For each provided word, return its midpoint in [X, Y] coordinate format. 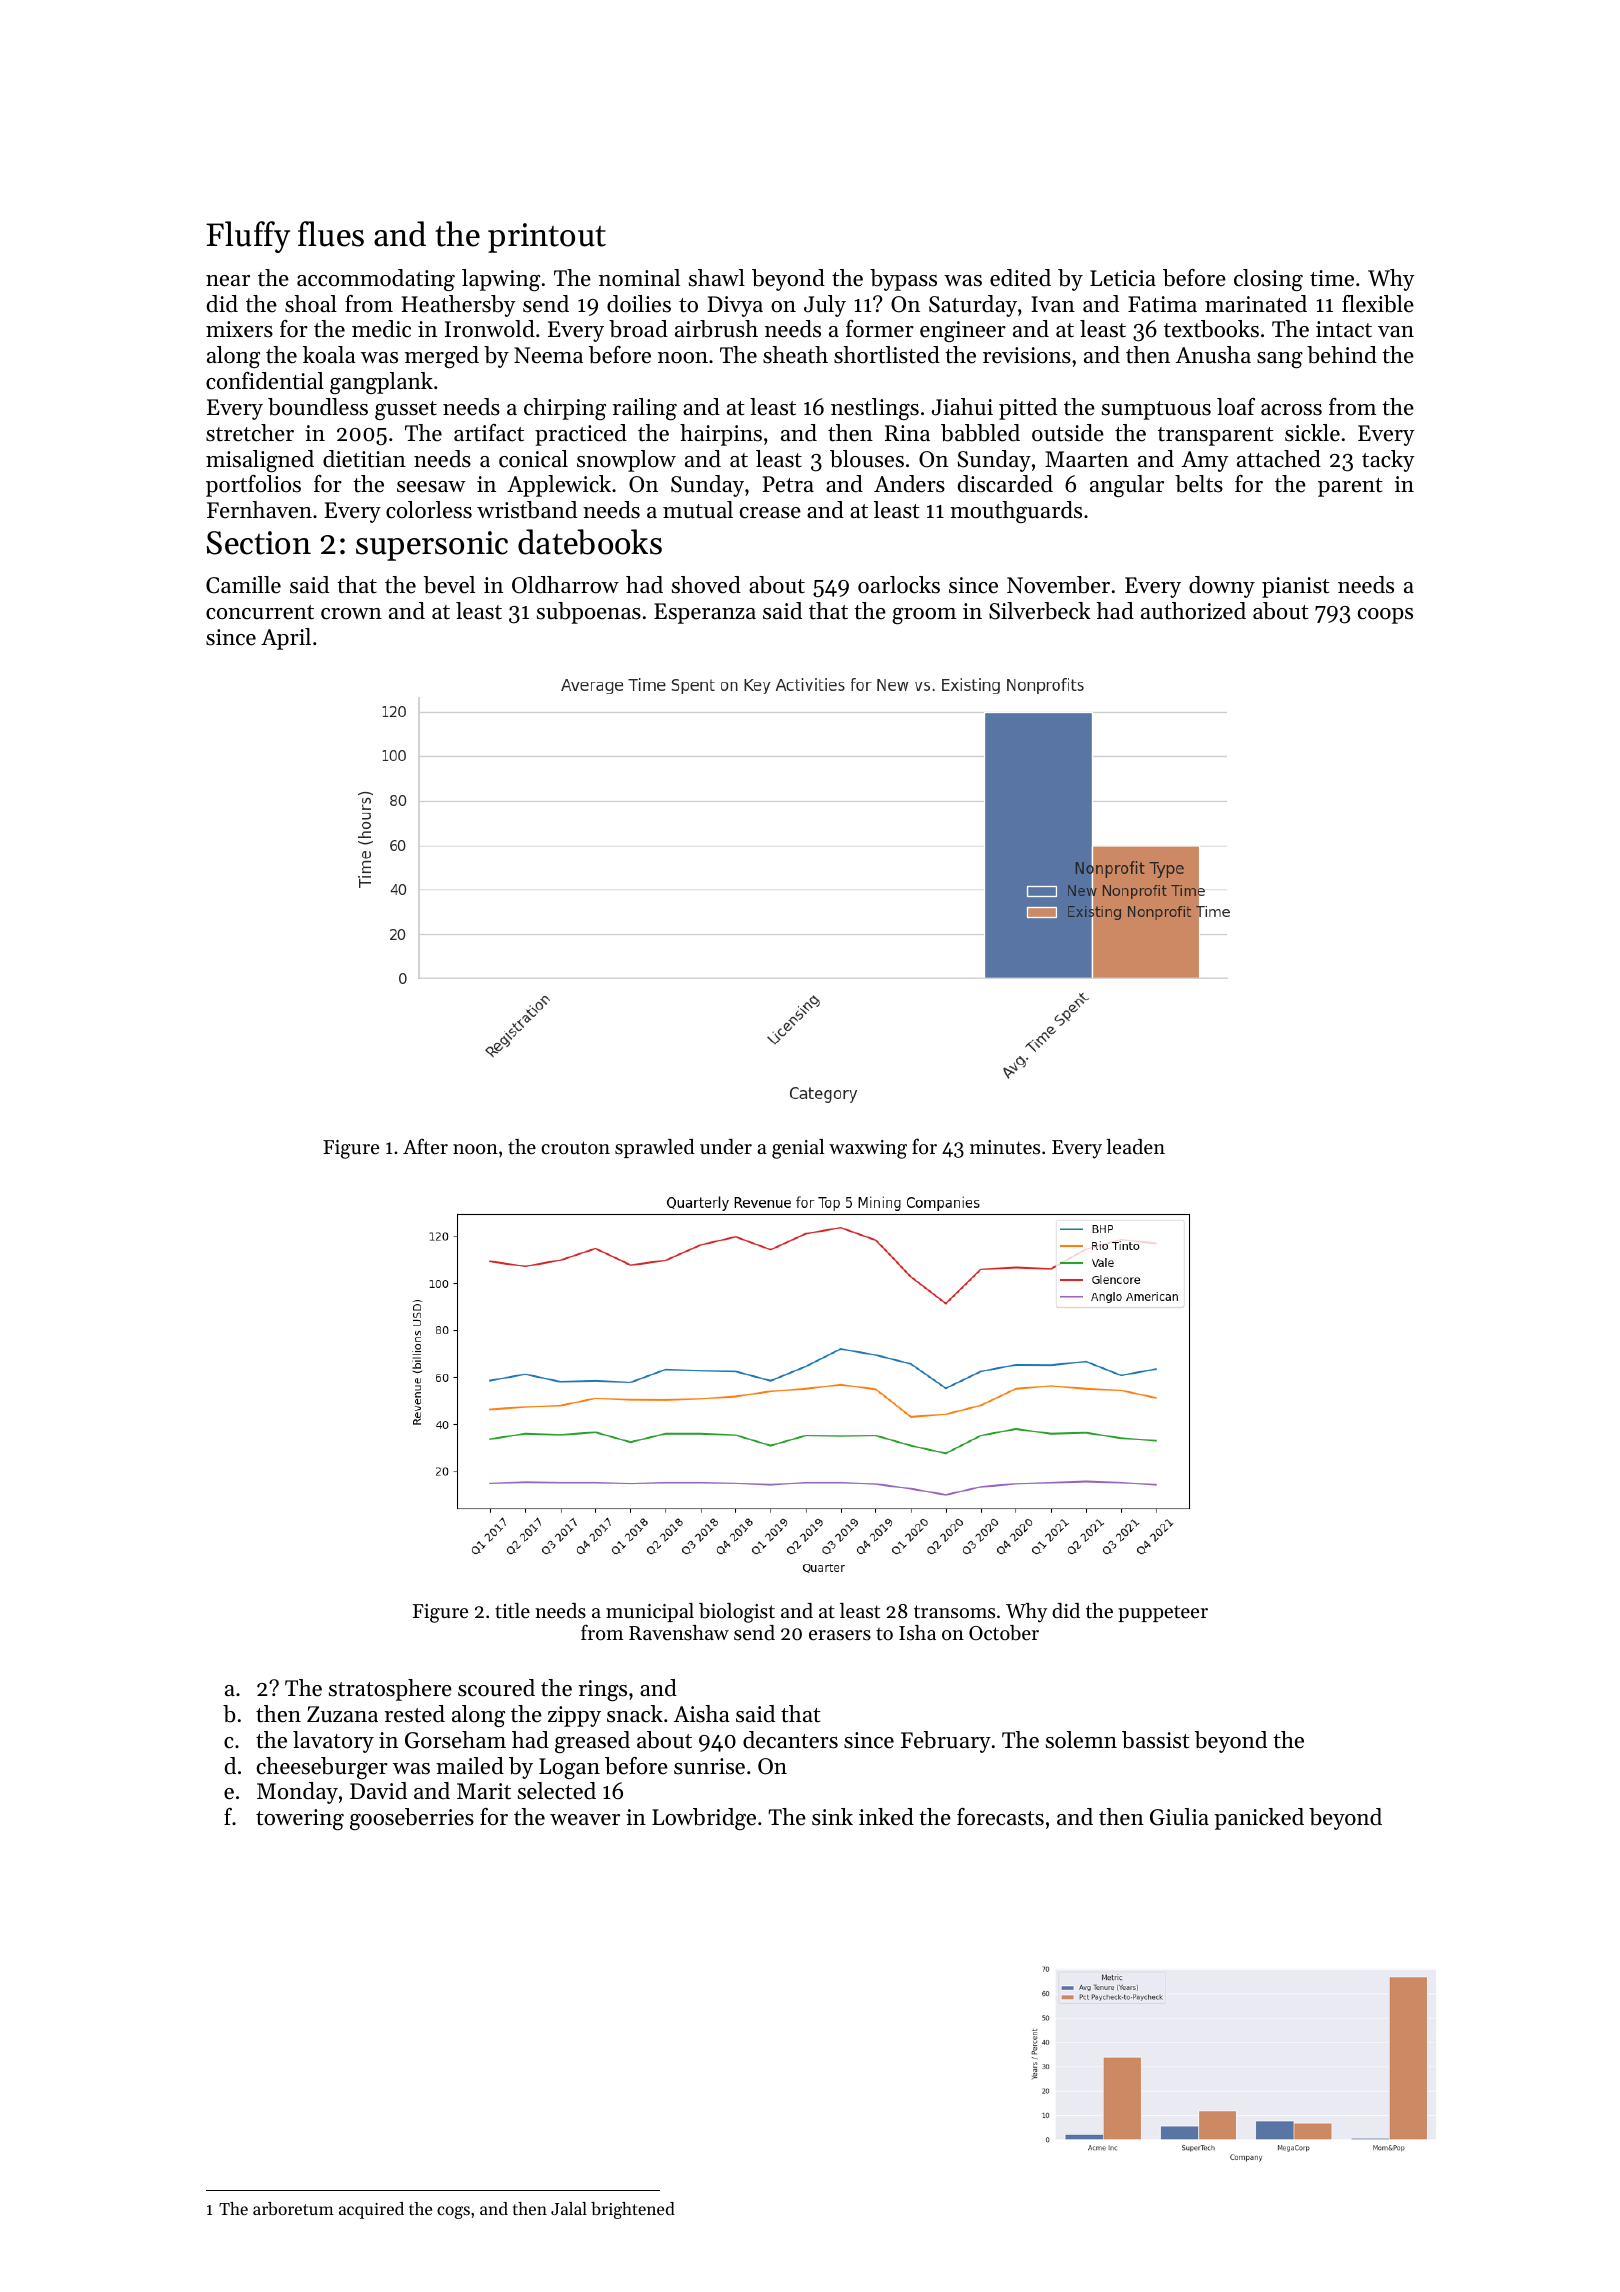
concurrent [260, 612]
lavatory [333, 1742]
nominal [639, 278]
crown [351, 614]
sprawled [654, 1148]
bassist [1156, 1740]
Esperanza [705, 613]
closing [1268, 280]
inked [886, 1817]
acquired [371, 2210]
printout [547, 238]
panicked [1259, 1819]
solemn [1081, 1740]
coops [1385, 616]
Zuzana [342, 1714]
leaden [1135, 1147]
